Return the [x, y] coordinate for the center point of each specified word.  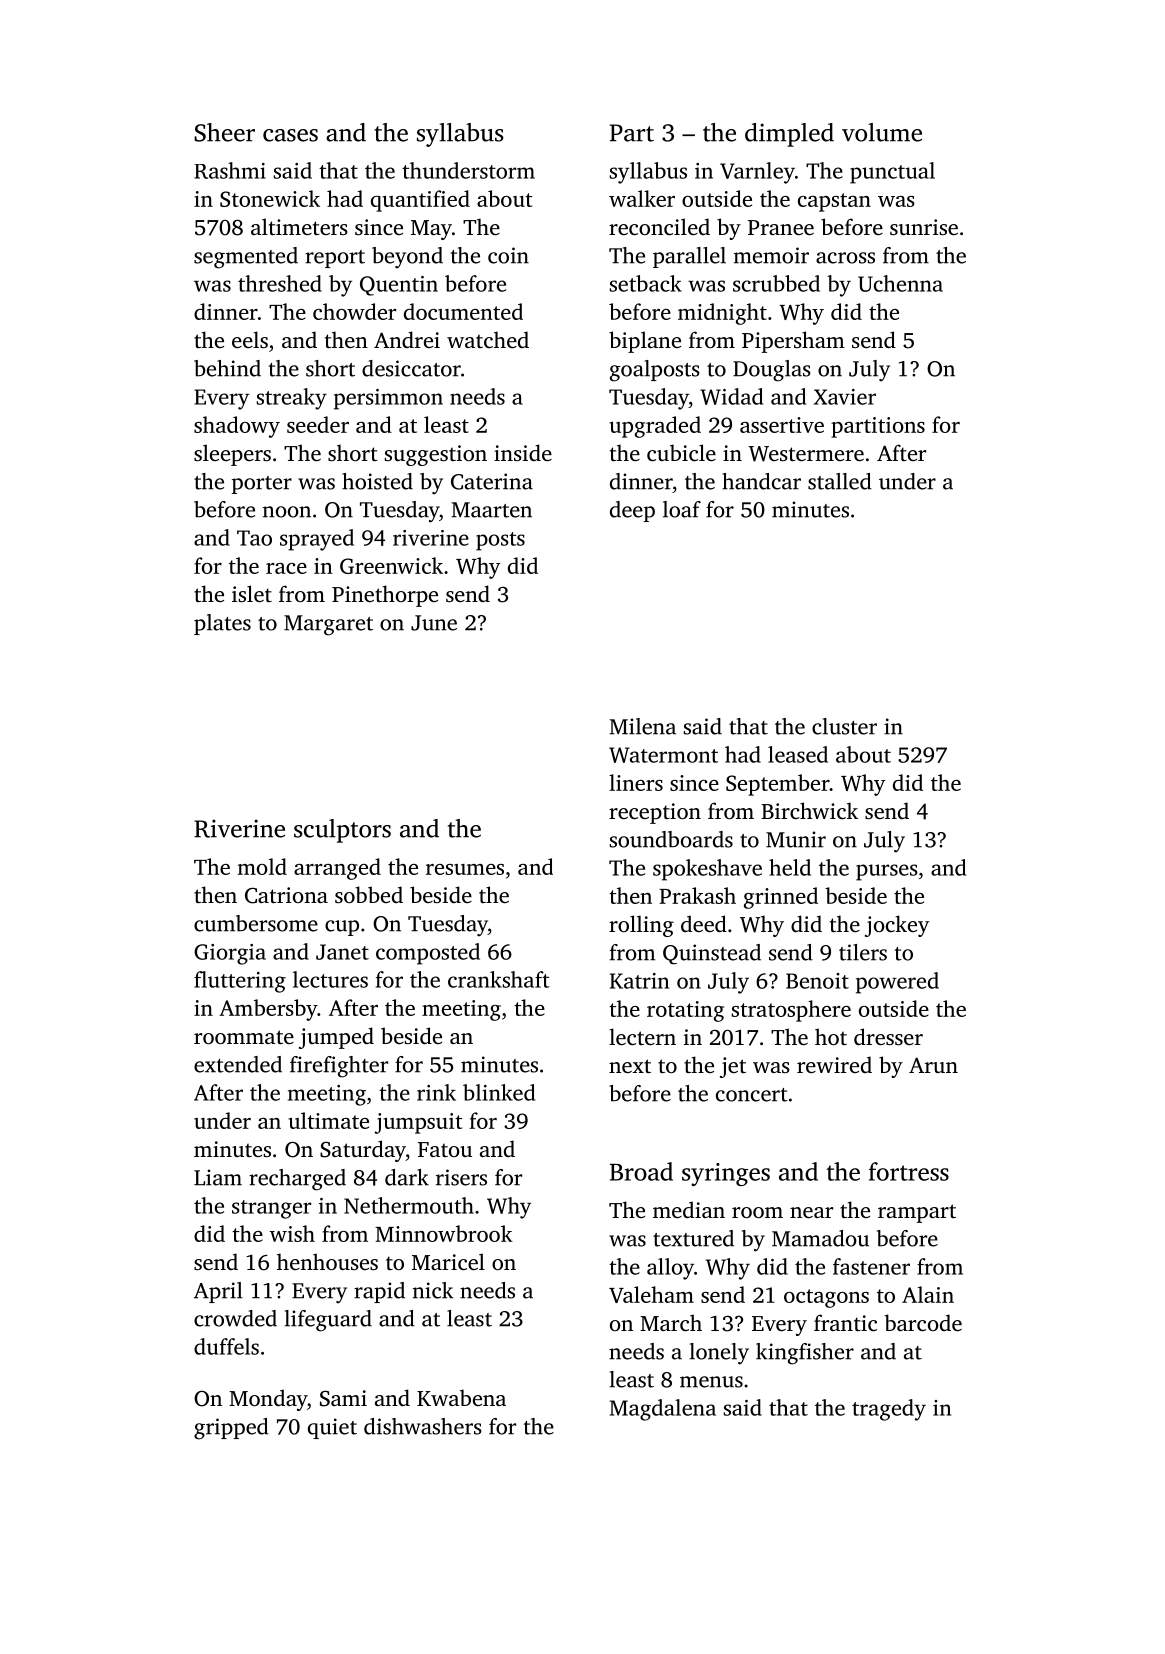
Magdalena [663, 1410]
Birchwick [809, 810]
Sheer [224, 132]
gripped [231, 1429]
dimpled [789, 135]
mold [262, 866]
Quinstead [712, 954]
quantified [420, 201]
